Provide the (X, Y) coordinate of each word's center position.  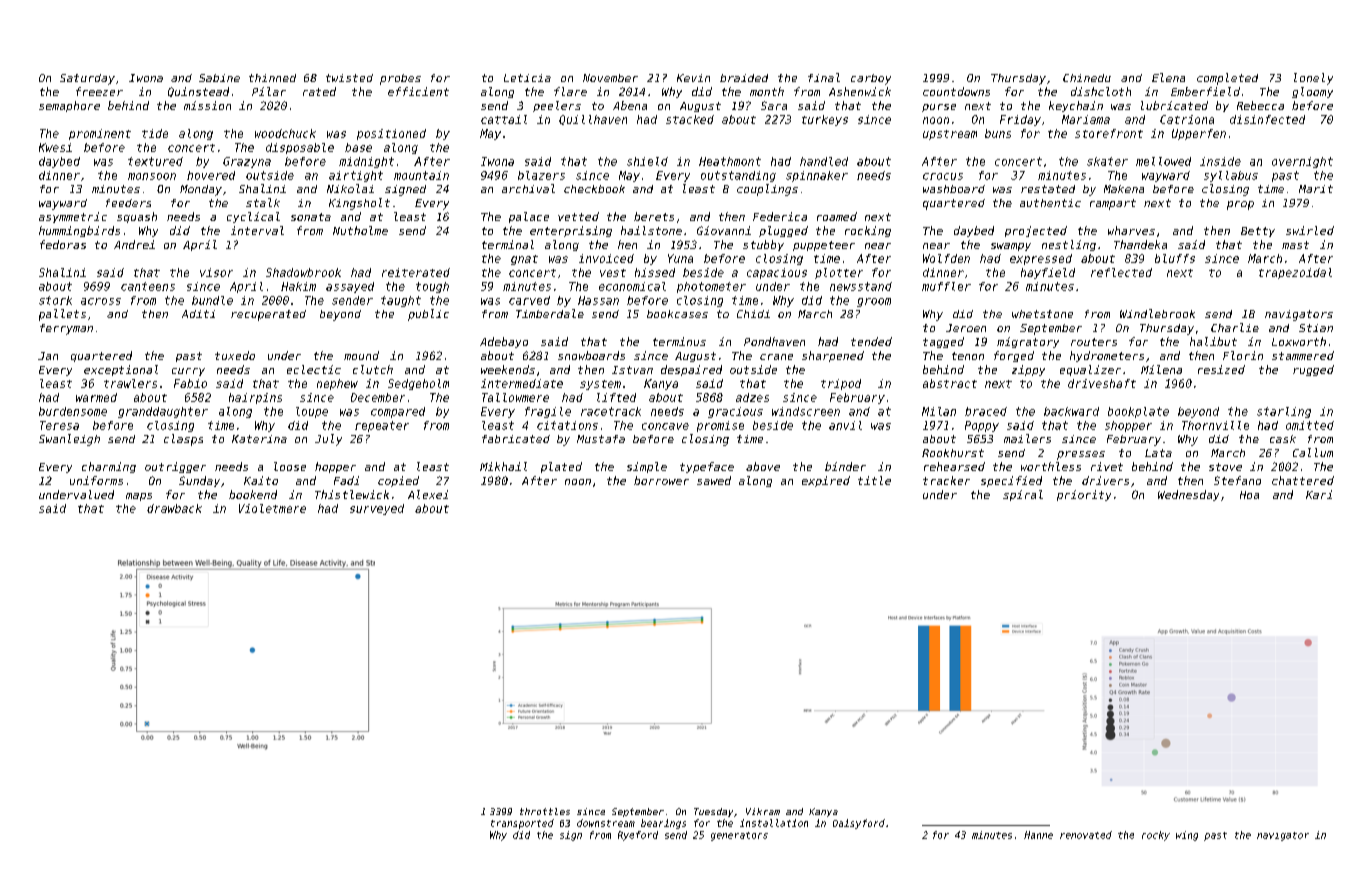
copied (398, 481)
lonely (1313, 79)
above (763, 466)
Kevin (693, 78)
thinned (272, 78)
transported (522, 824)
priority (1084, 495)
